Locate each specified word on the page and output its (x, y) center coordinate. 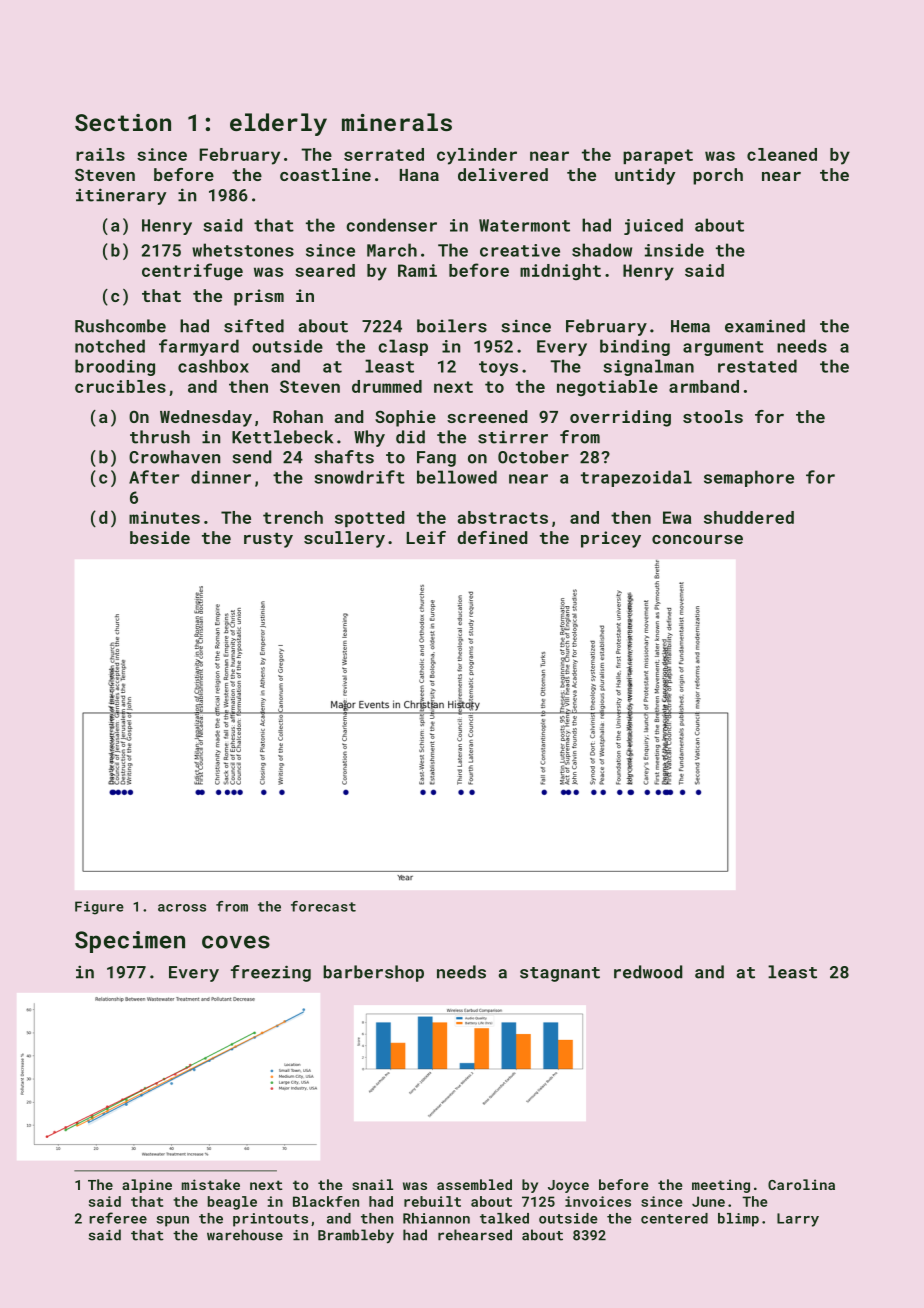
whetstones (243, 250)
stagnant (560, 974)
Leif (426, 537)
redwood (648, 972)
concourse (697, 539)
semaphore (749, 478)
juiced (653, 226)
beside (160, 537)
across (182, 908)
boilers (452, 326)
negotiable (607, 388)
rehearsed (475, 1235)
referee (118, 1218)
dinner (221, 477)
